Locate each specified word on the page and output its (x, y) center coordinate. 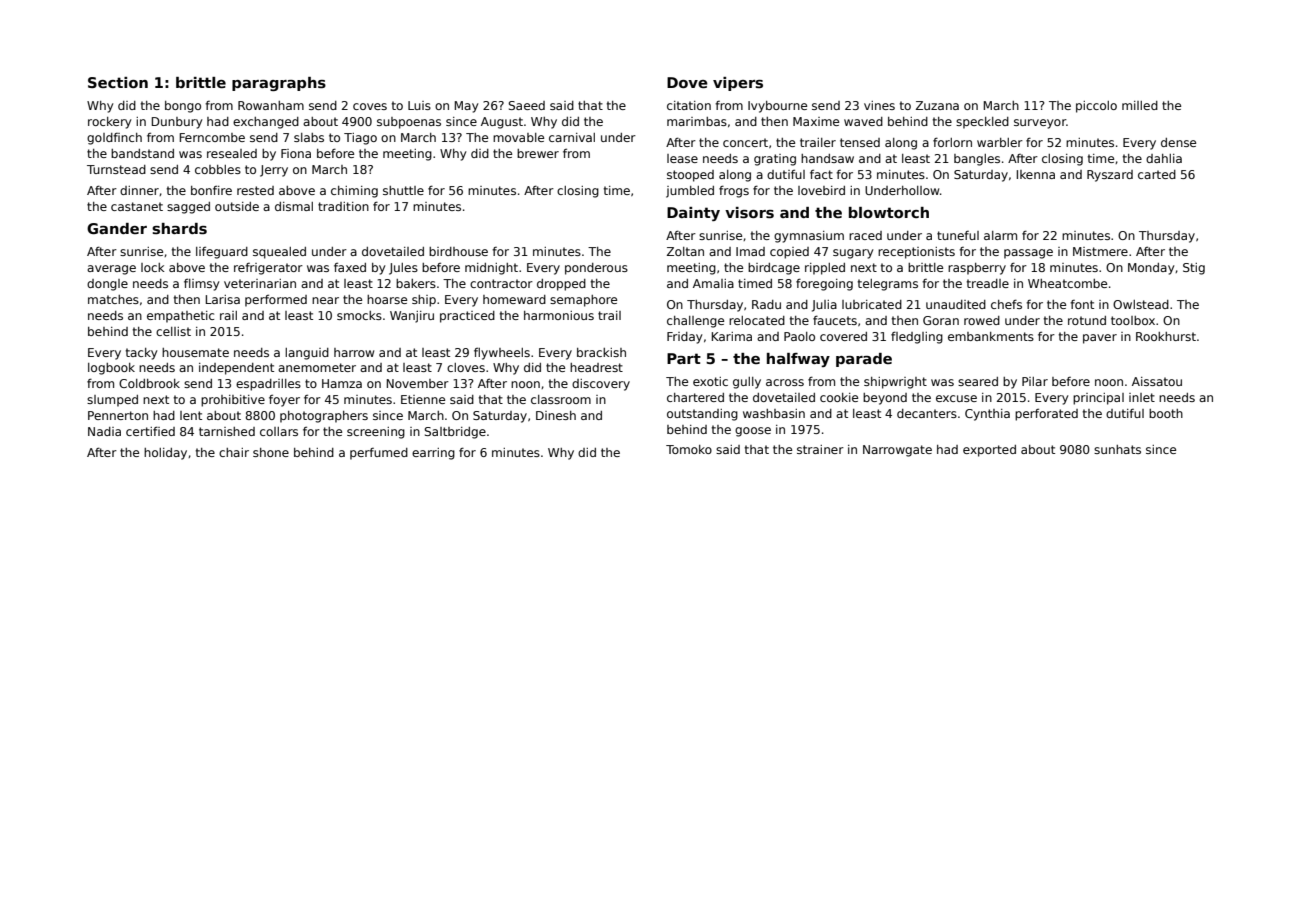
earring (433, 454)
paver (1100, 339)
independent (236, 369)
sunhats (1117, 449)
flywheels (502, 353)
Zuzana (937, 105)
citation (689, 105)
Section (118, 82)
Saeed (526, 105)
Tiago (360, 139)
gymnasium (809, 237)
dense (1178, 142)
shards (179, 228)
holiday (165, 454)
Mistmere (1100, 251)
